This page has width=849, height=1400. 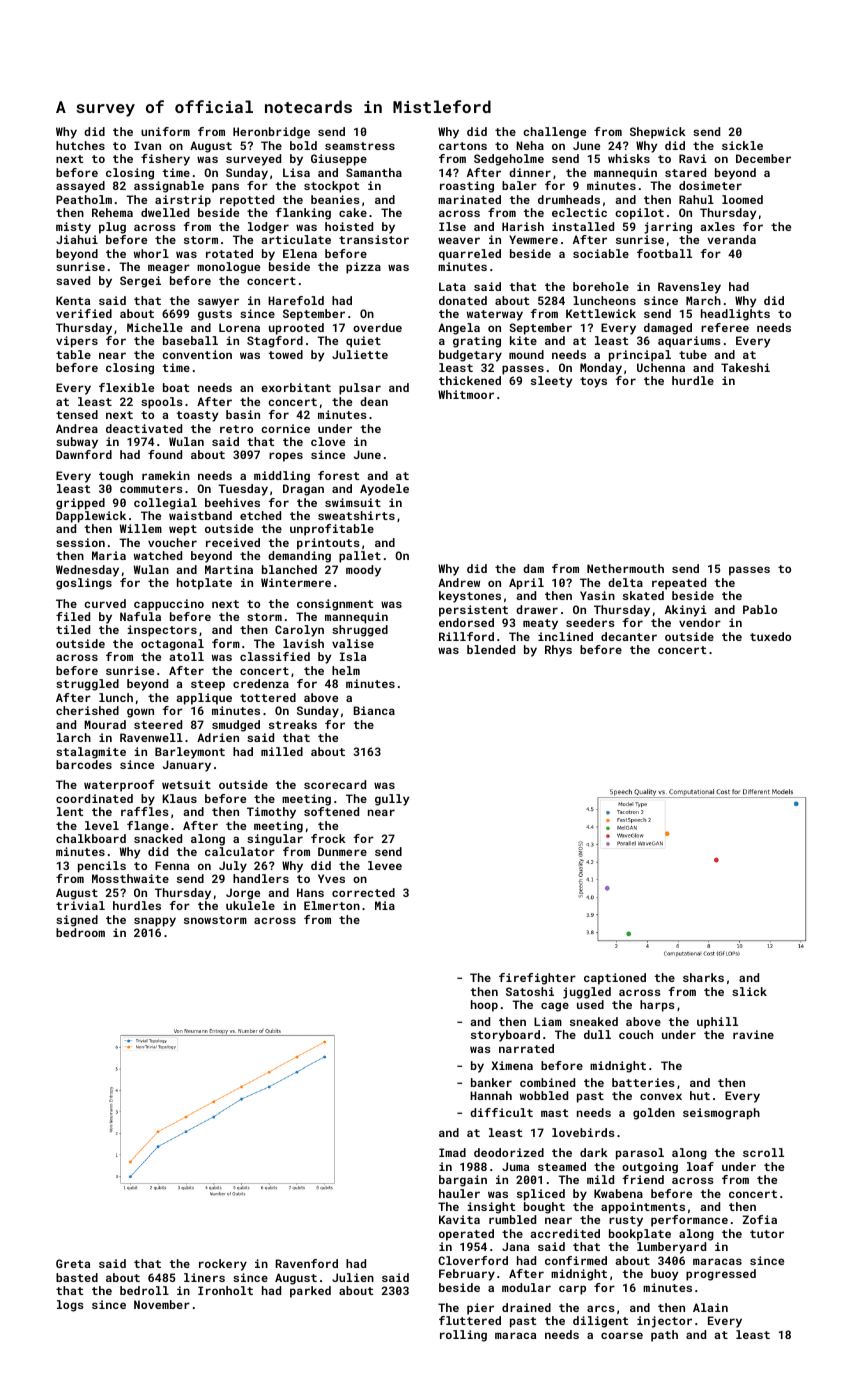 What do you see at coordinates (463, 146) in the page?
I see `cartons` at bounding box center [463, 146].
